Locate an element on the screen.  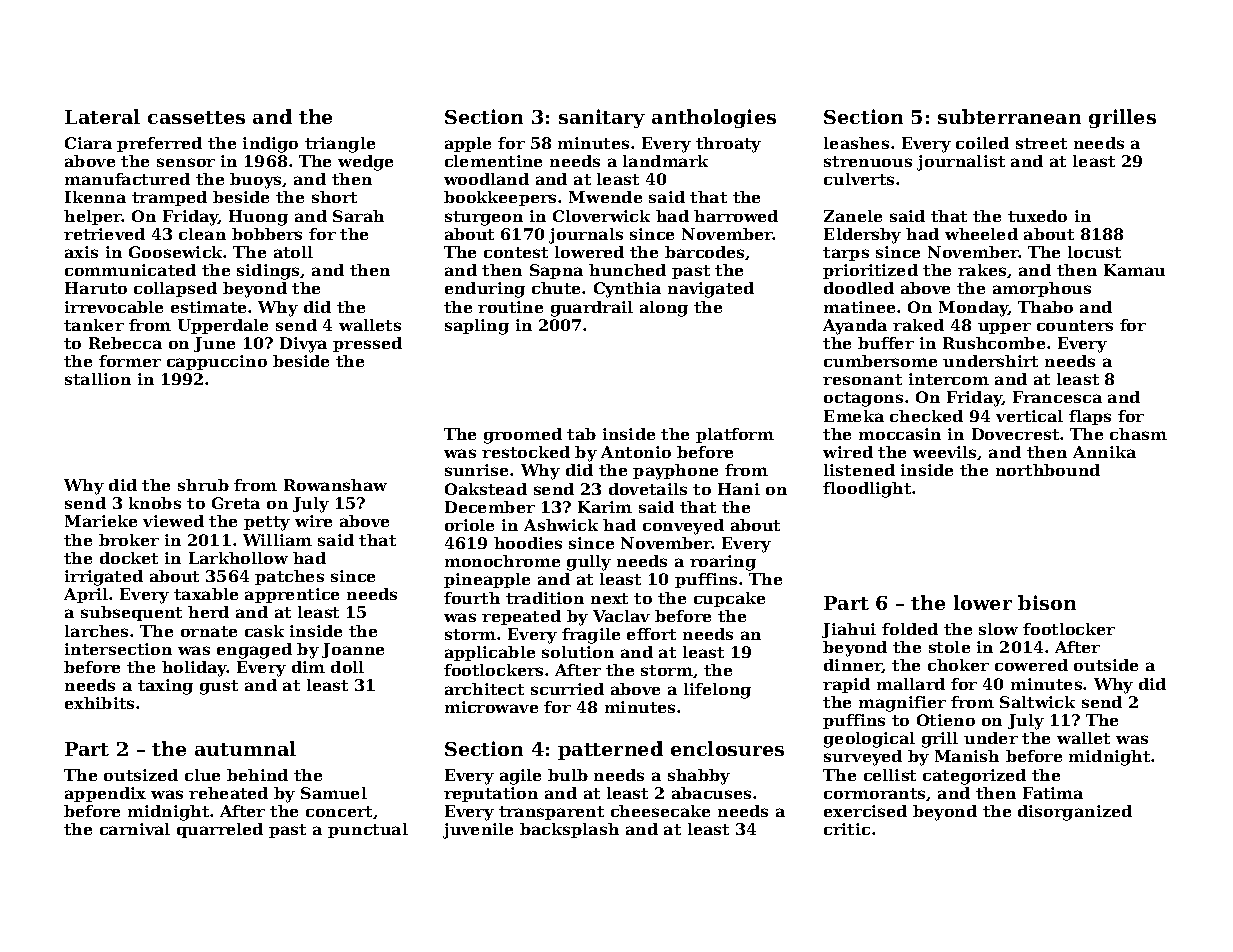
subterranean is located at coordinates (1009, 116).
